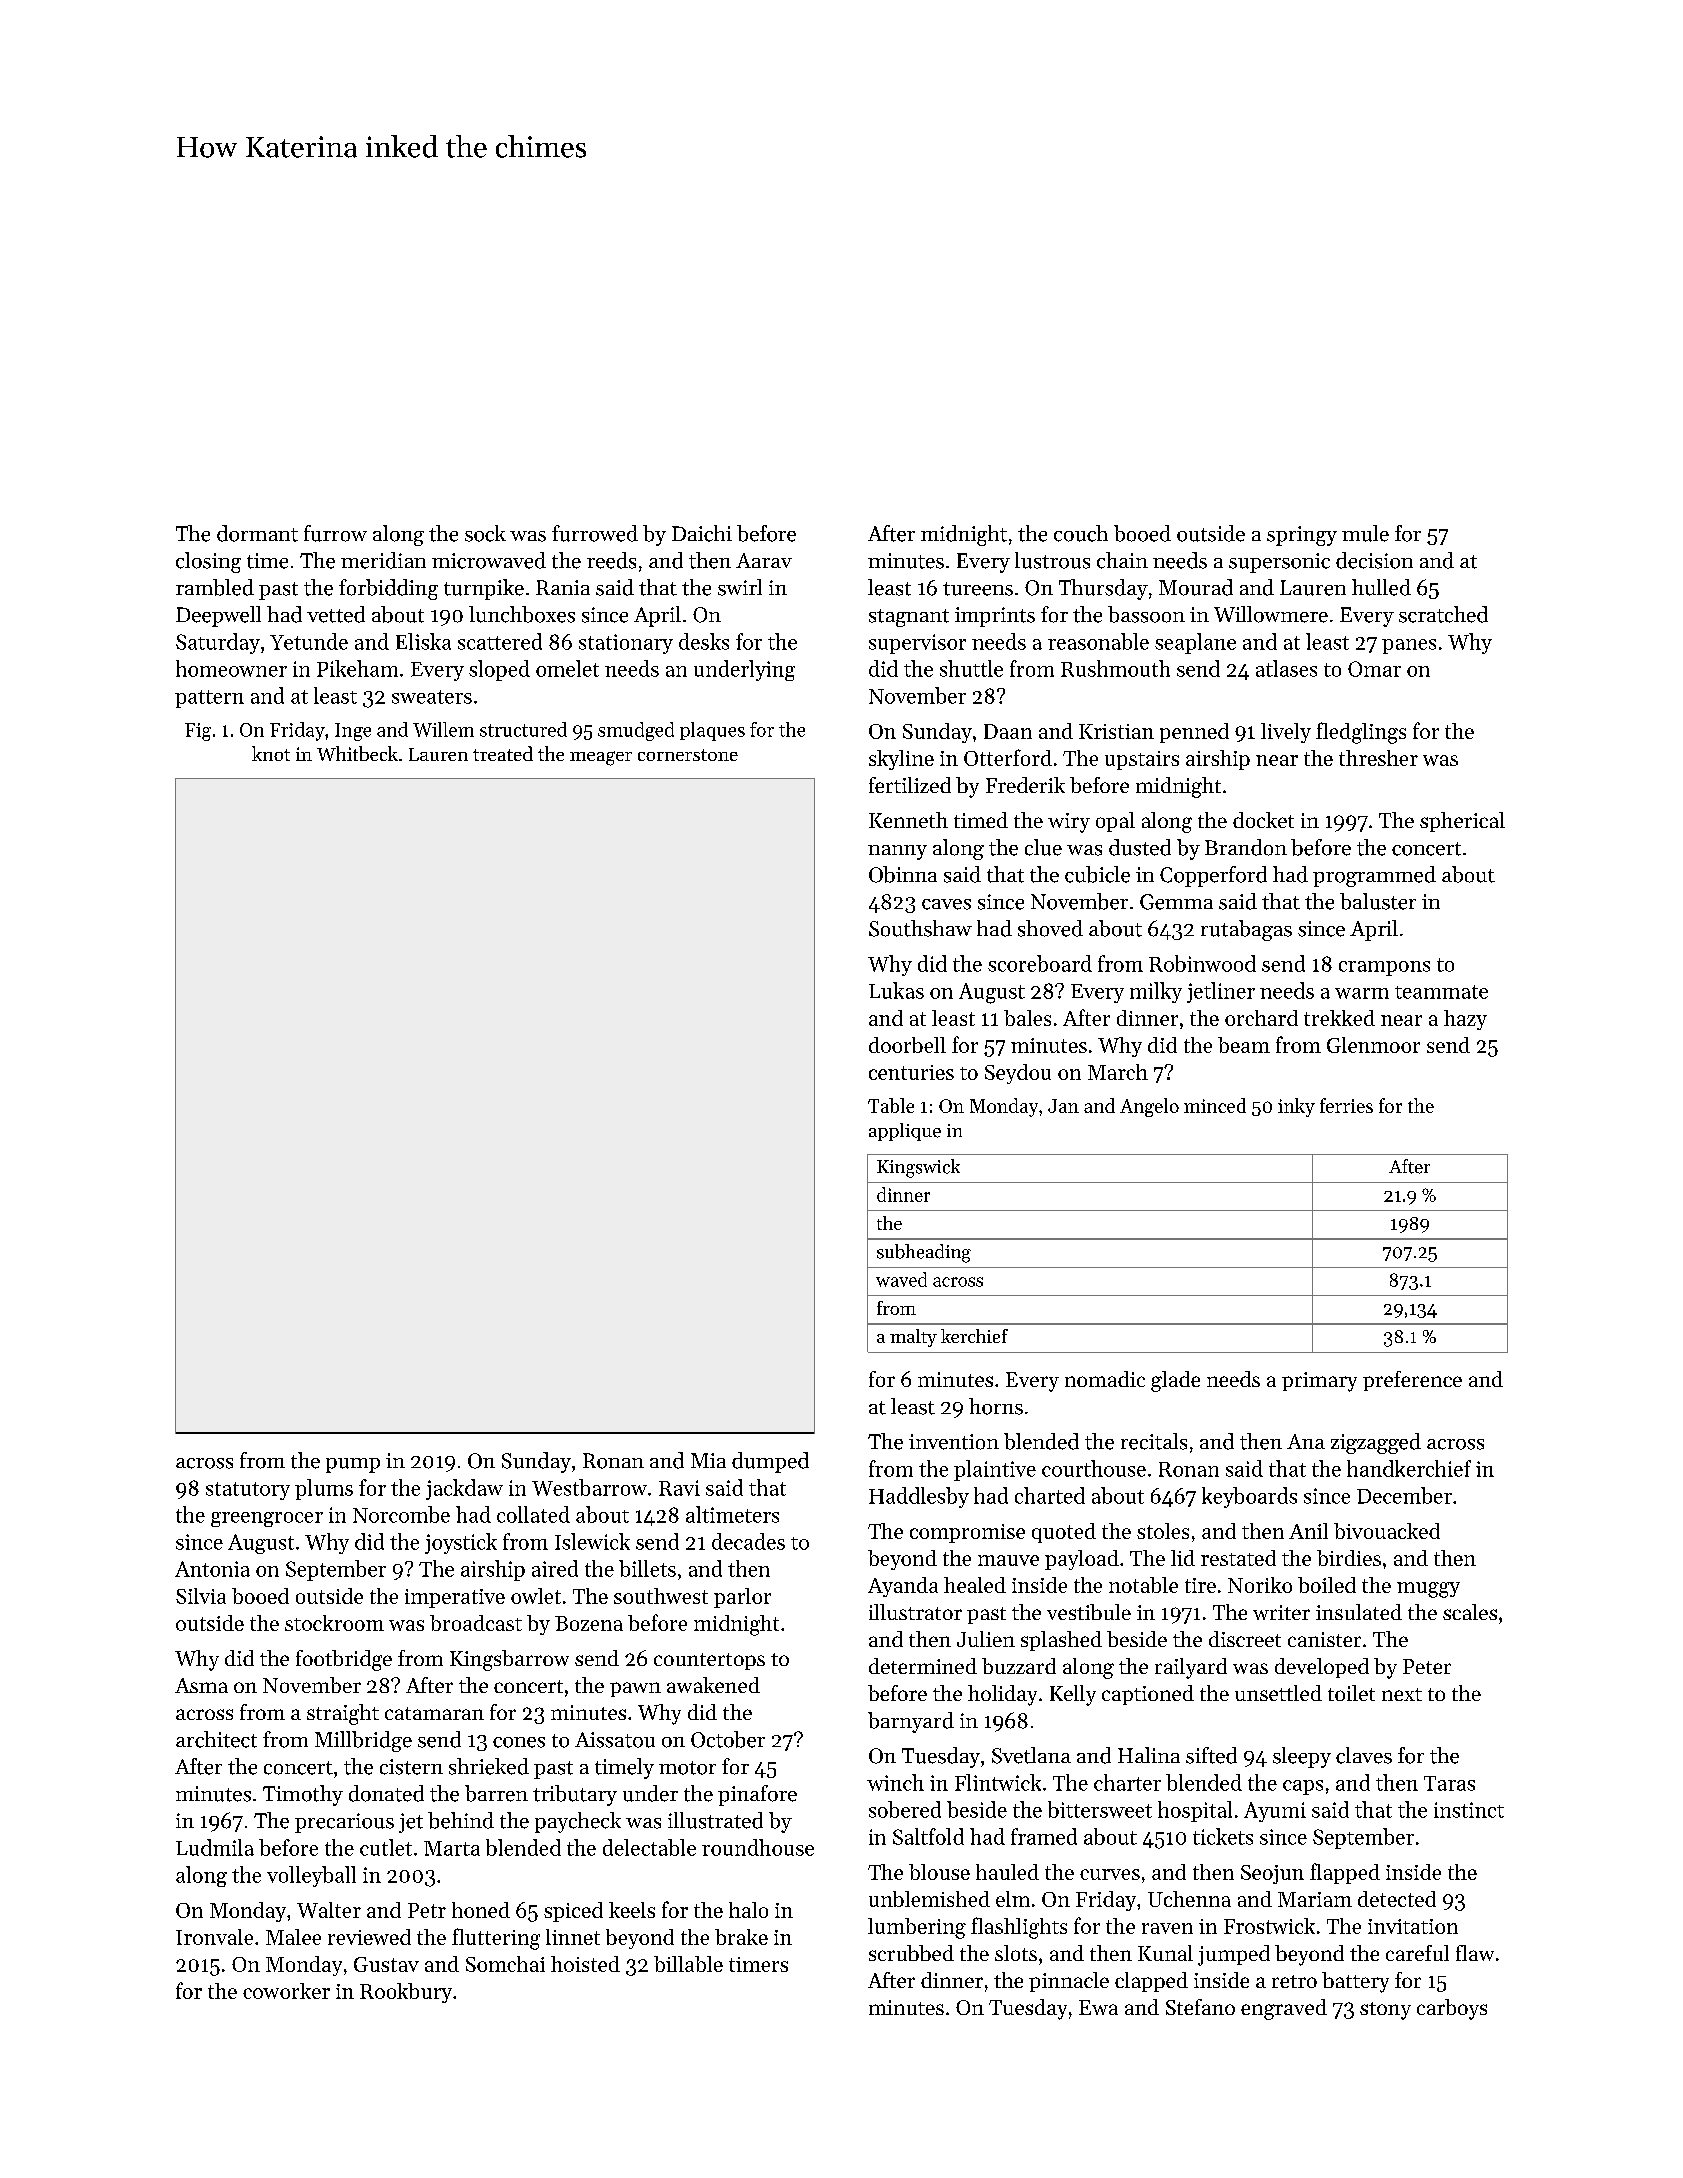 The image size is (1683, 2178). What do you see at coordinates (913, 1338) in the page?
I see `malty` at bounding box center [913, 1338].
